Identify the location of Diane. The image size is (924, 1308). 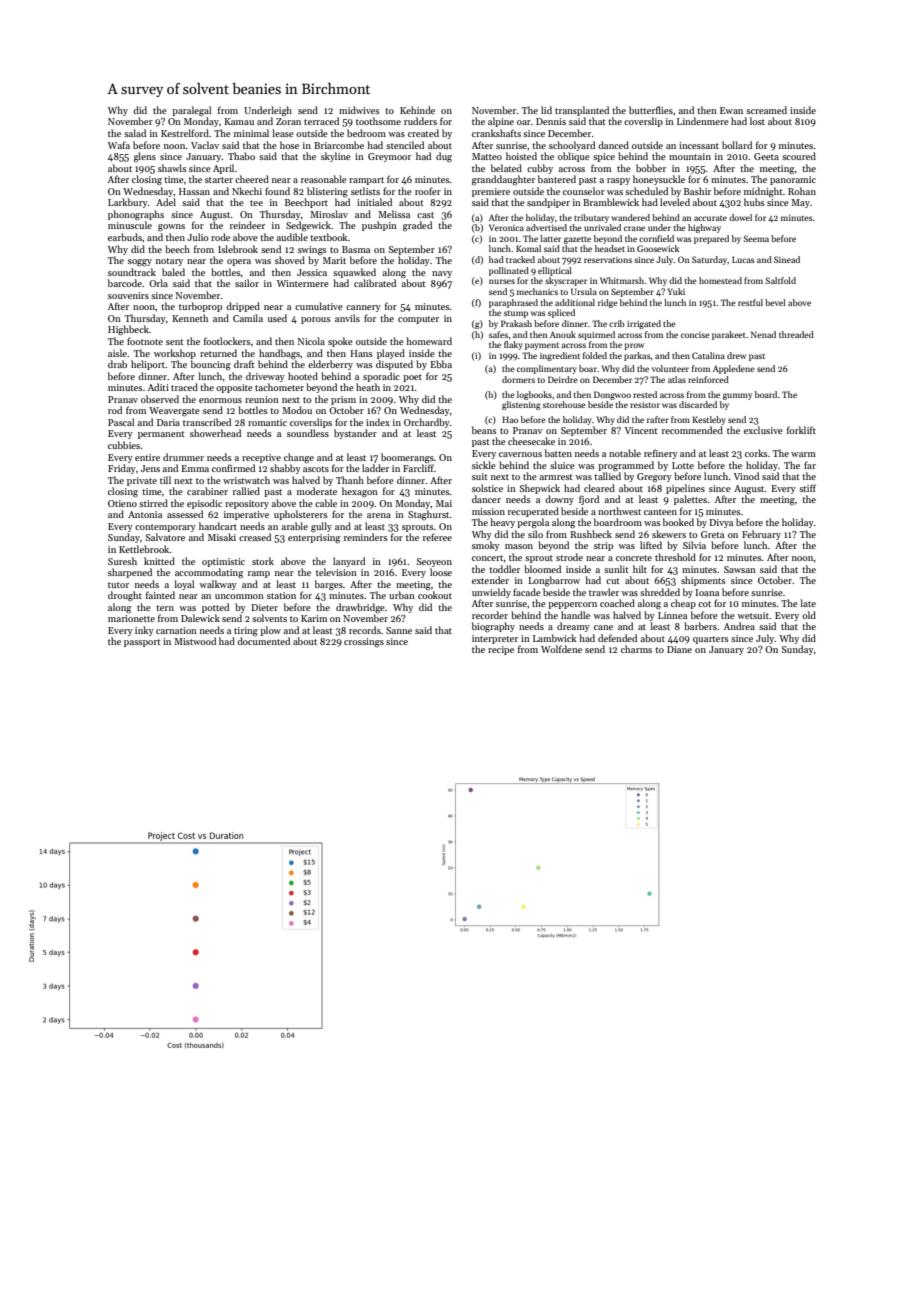
(679, 649).
